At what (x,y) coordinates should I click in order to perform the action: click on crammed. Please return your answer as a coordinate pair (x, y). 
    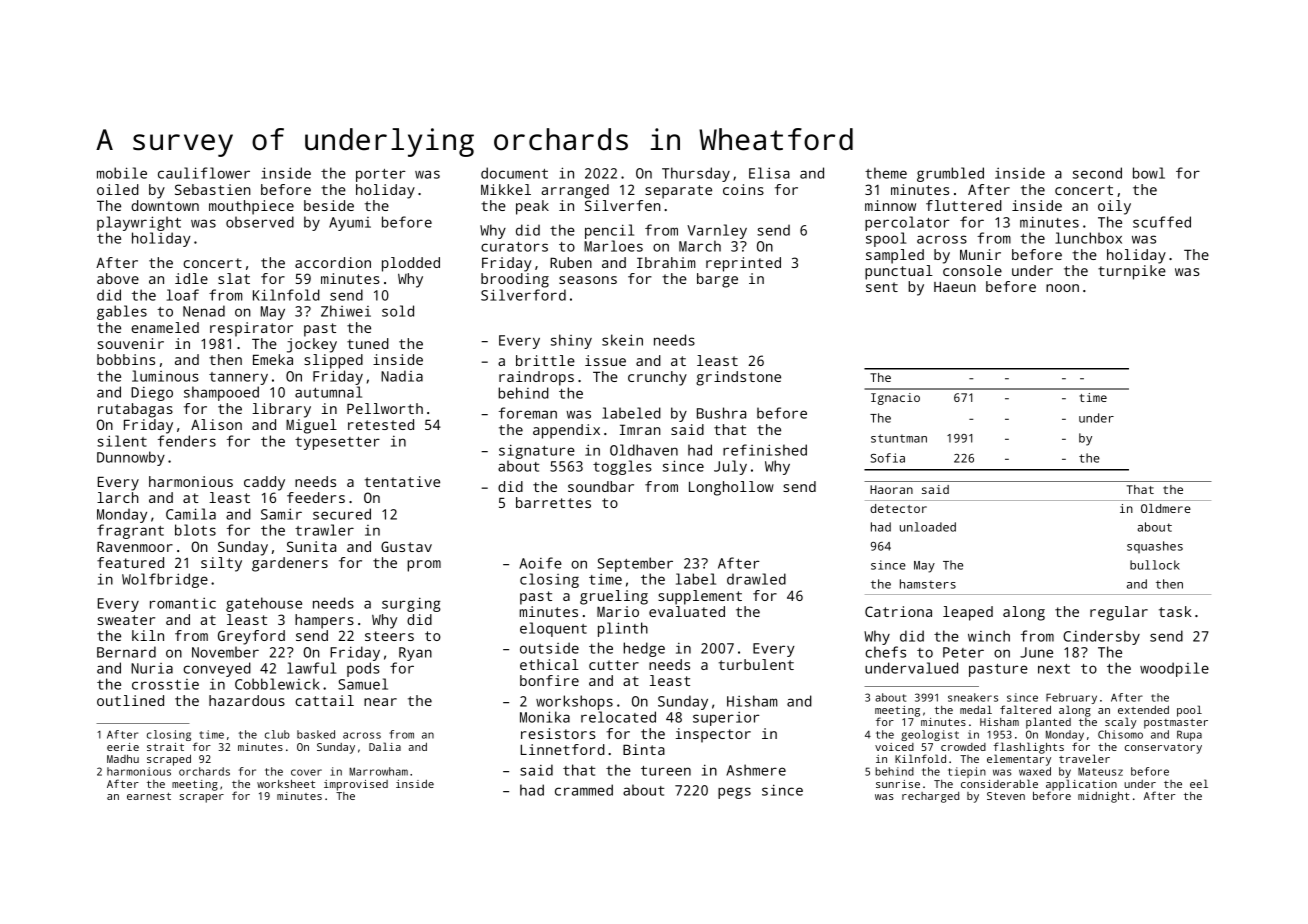
    Looking at the image, I should click on (584, 790).
